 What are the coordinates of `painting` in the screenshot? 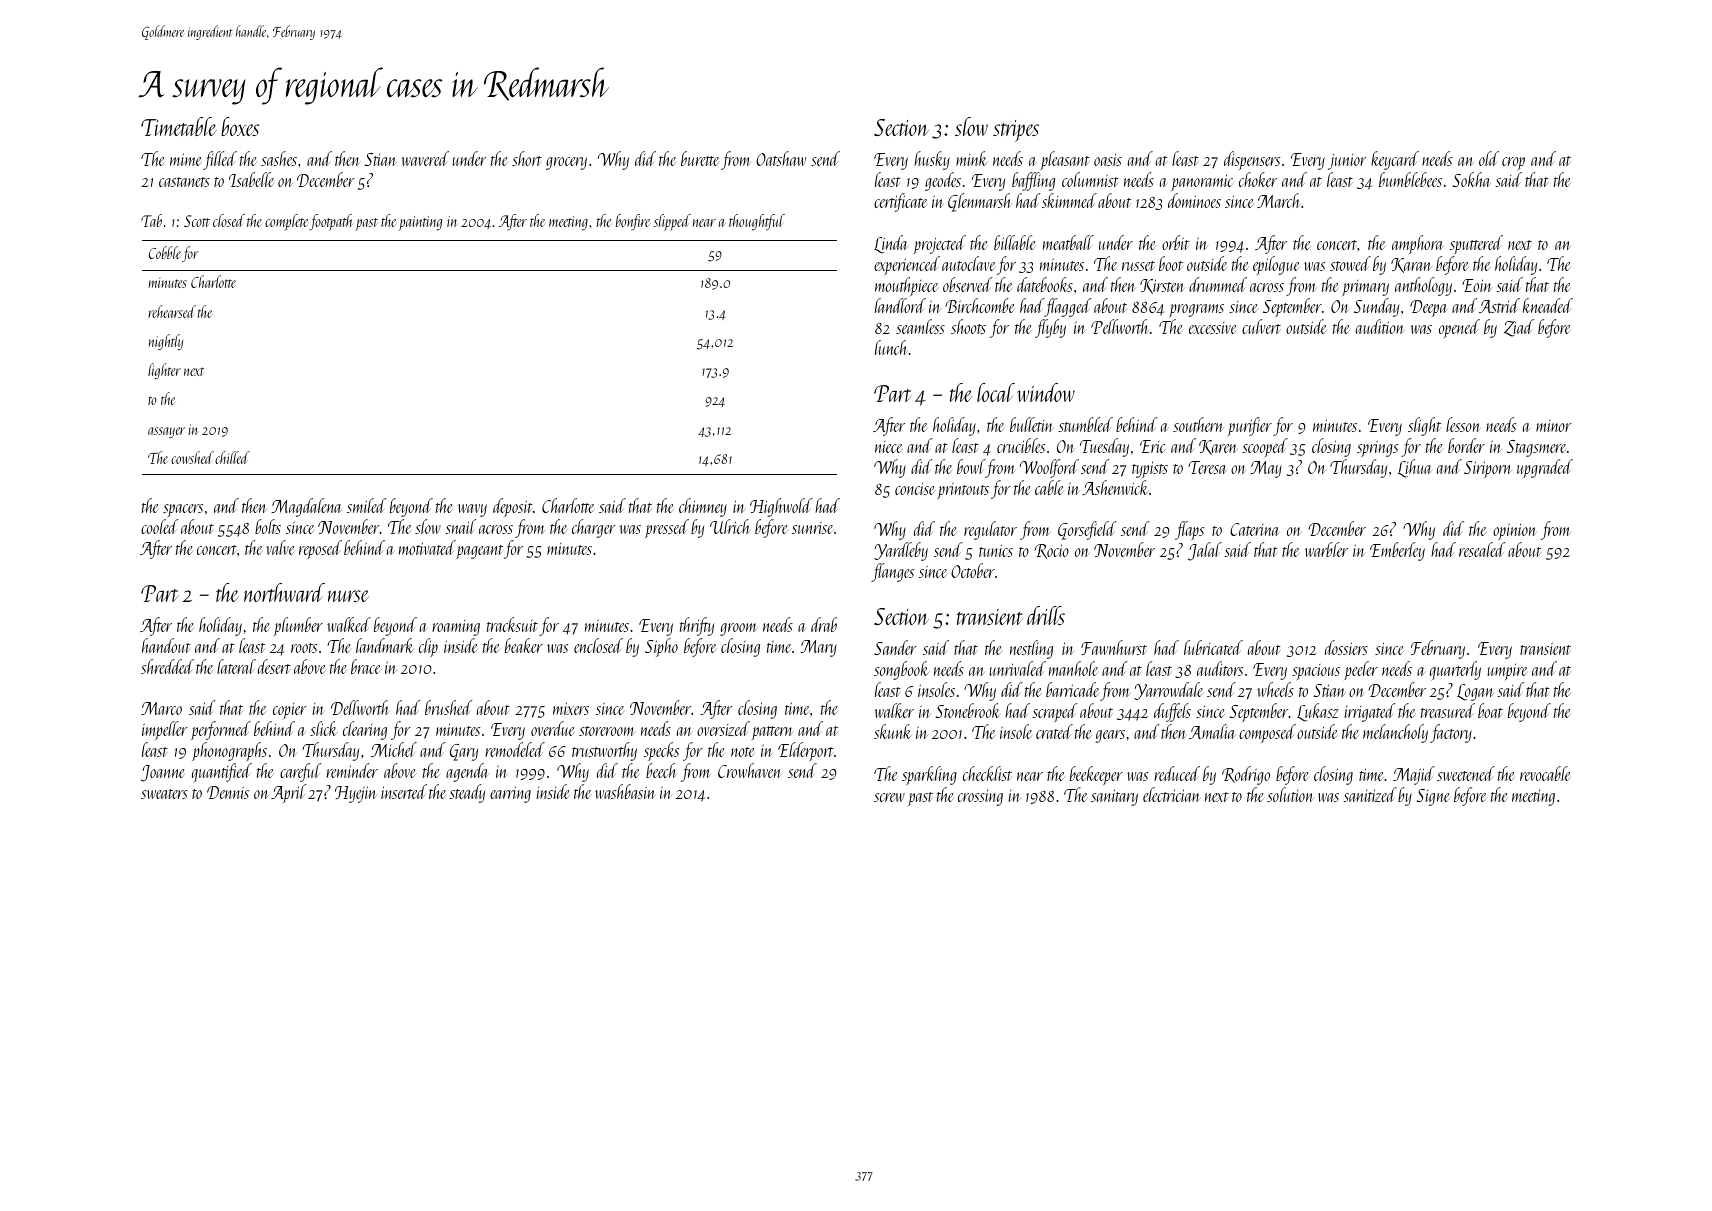 It's located at (420, 223).
